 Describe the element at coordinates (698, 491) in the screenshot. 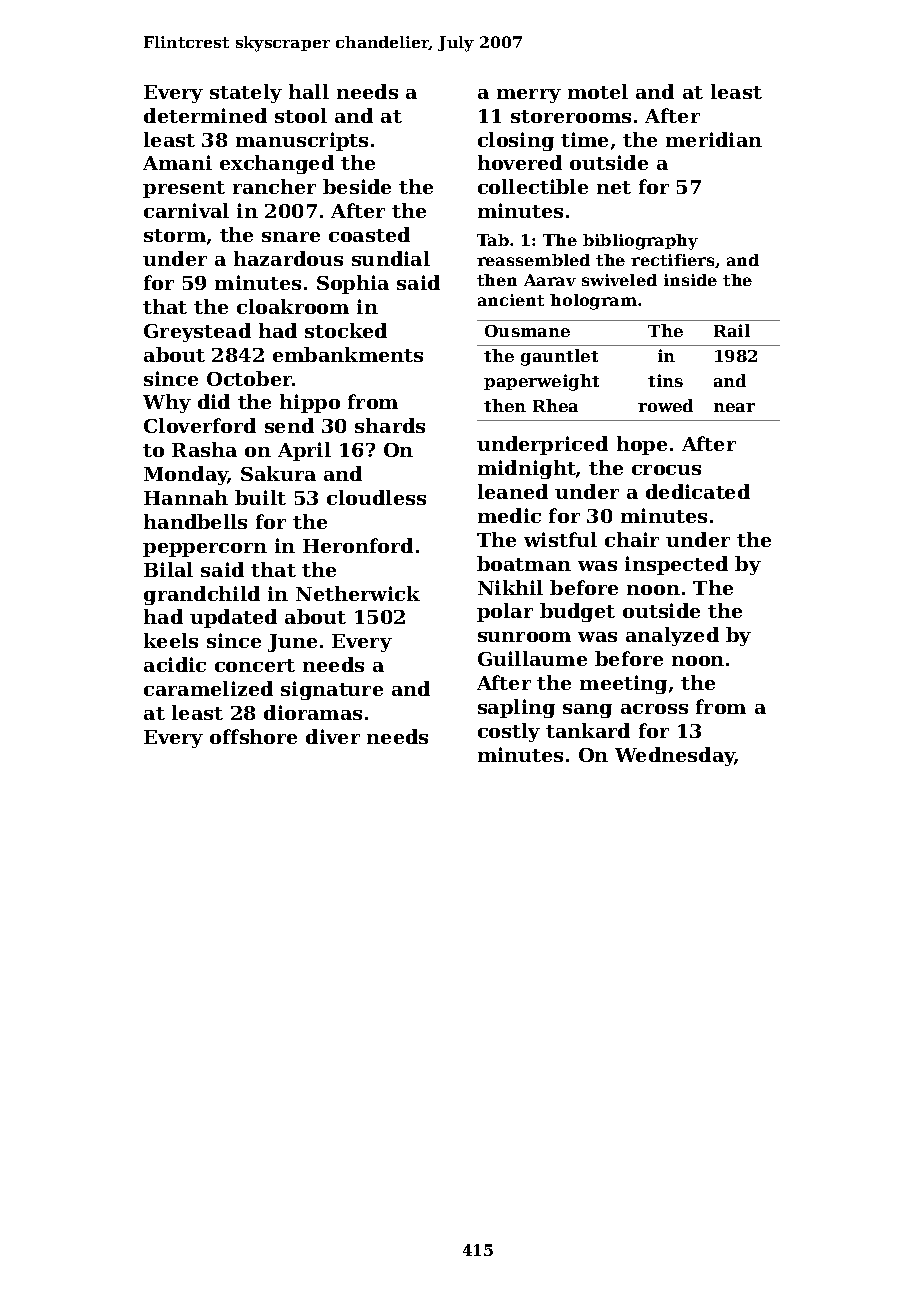

I see `dedicated` at that location.
